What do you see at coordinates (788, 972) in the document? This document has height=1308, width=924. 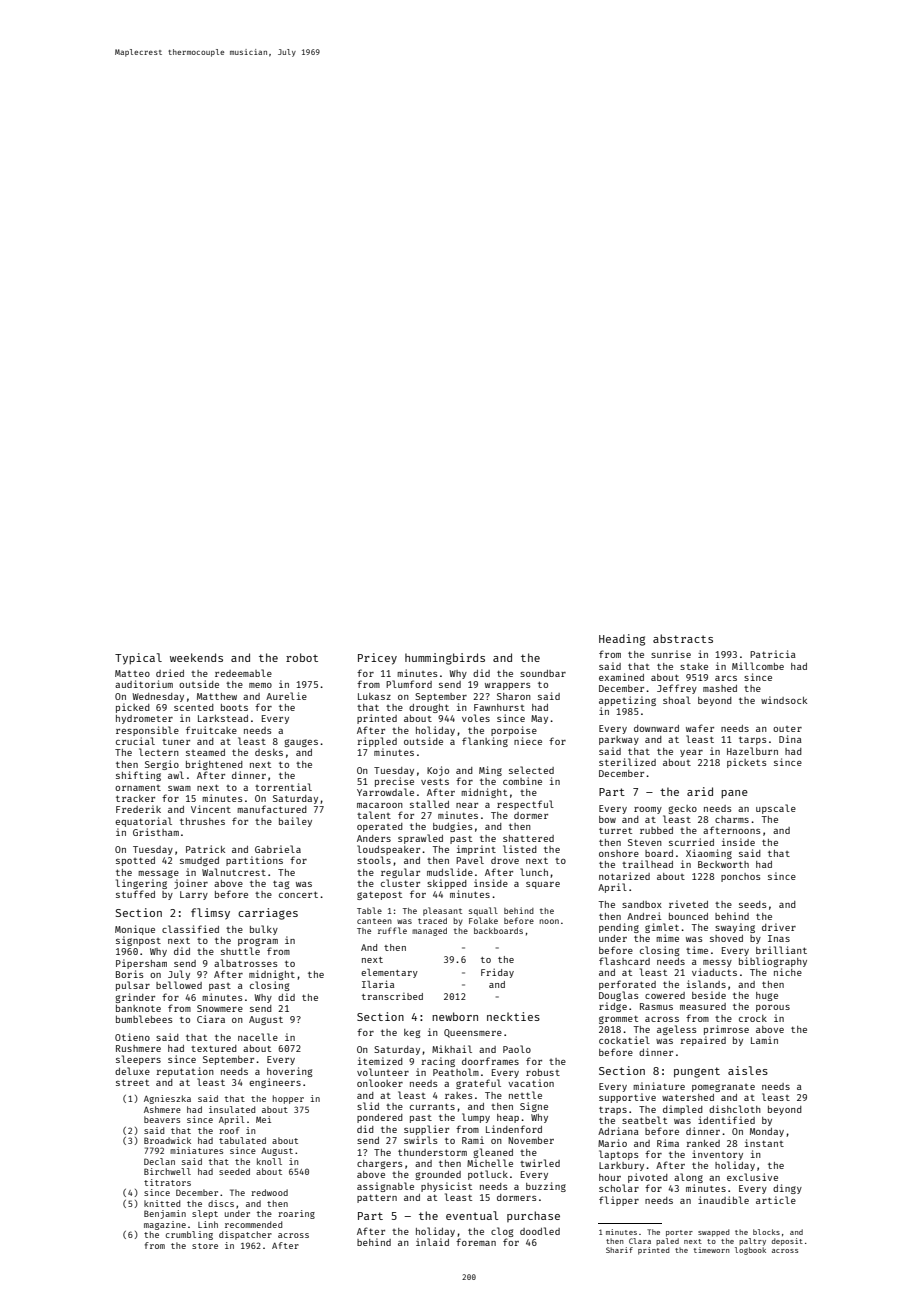 I see `niche` at bounding box center [788, 972].
